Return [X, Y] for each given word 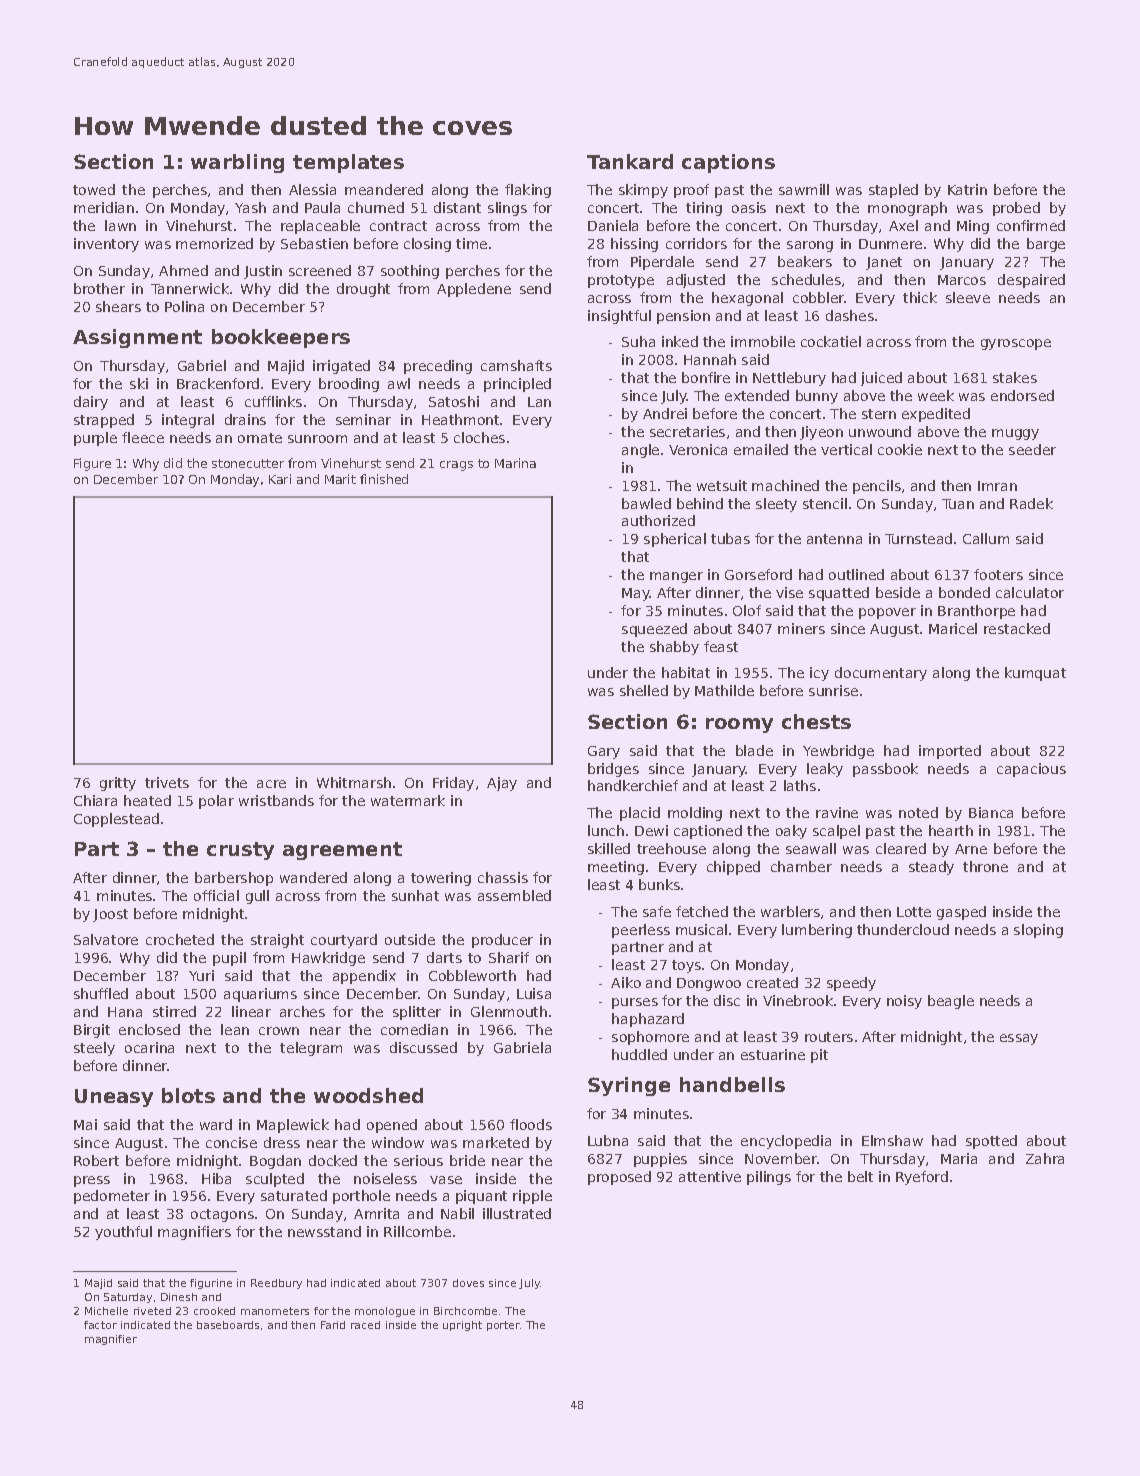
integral [188, 421]
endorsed [1022, 395]
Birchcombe [465, 1311]
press [92, 1181]
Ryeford [922, 1178]
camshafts [516, 365]
